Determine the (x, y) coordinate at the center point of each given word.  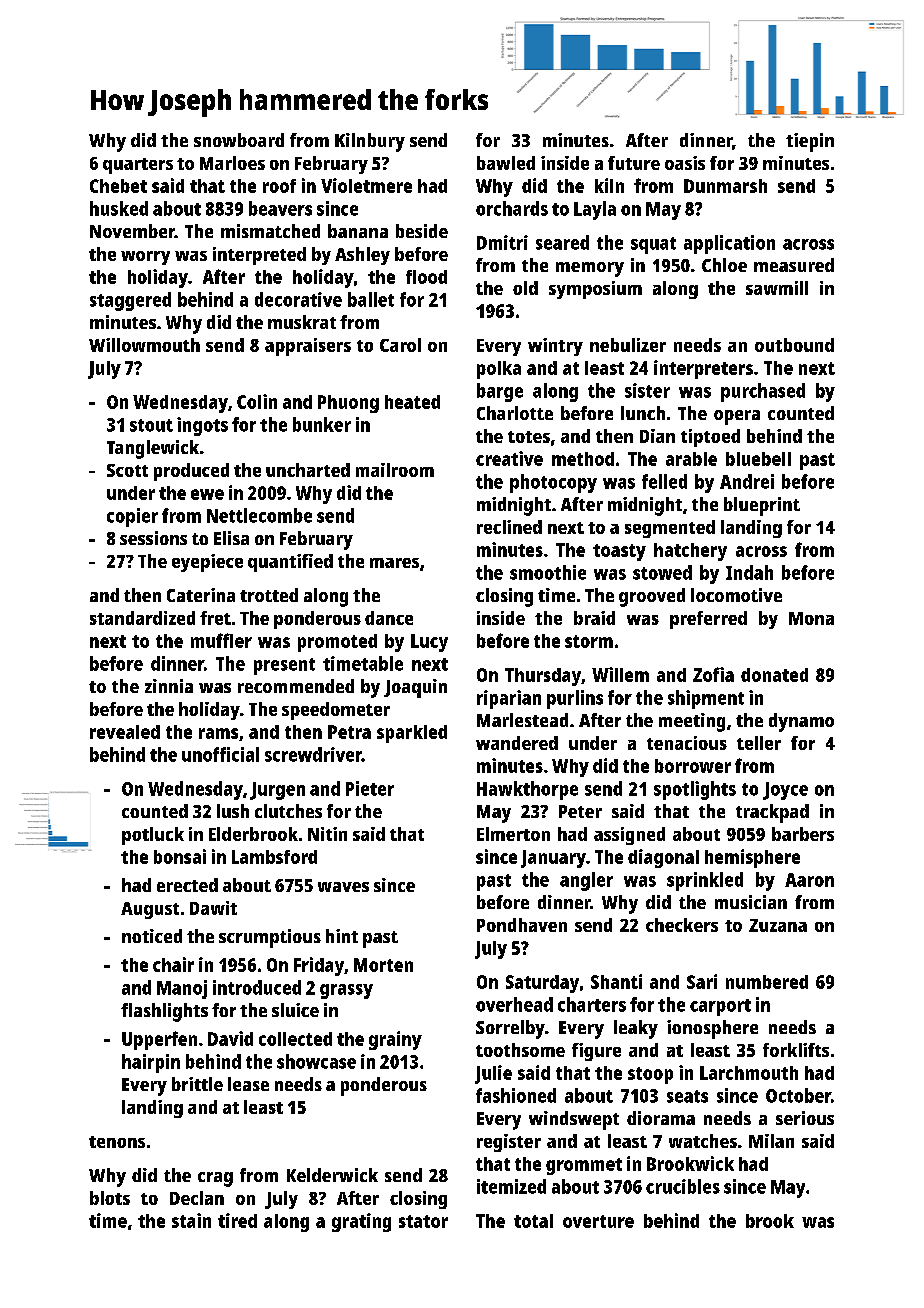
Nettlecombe (259, 515)
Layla (595, 210)
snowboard (239, 140)
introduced (257, 987)
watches (703, 1141)
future (634, 163)
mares (394, 563)
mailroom (395, 470)
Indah (749, 572)
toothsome (520, 1050)
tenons (117, 1142)
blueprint (762, 506)
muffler (221, 640)
